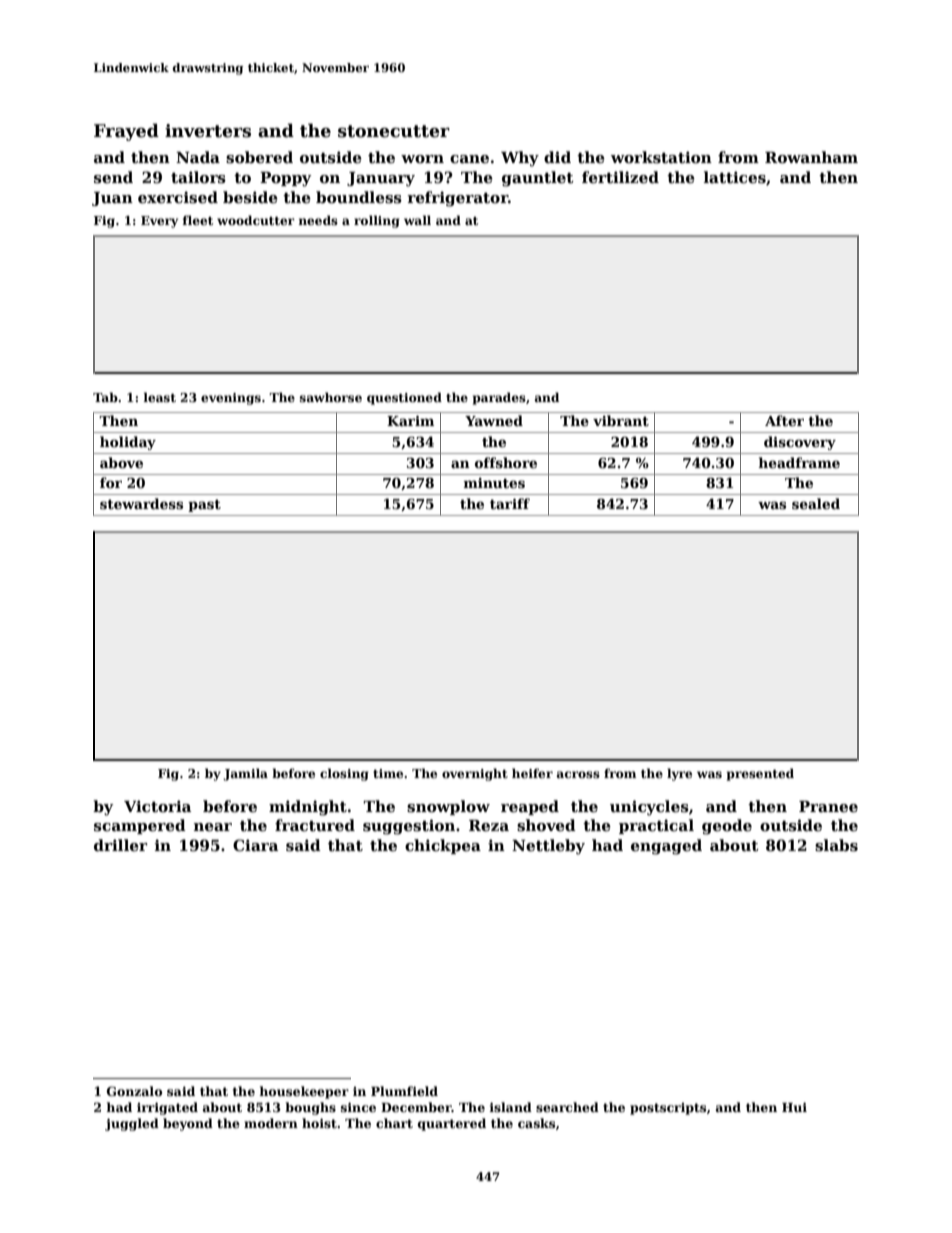 This document has height=1233, width=952. What do you see at coordinates (204, 506) in the document?
I see `past` at bounding box center [204, 506].
